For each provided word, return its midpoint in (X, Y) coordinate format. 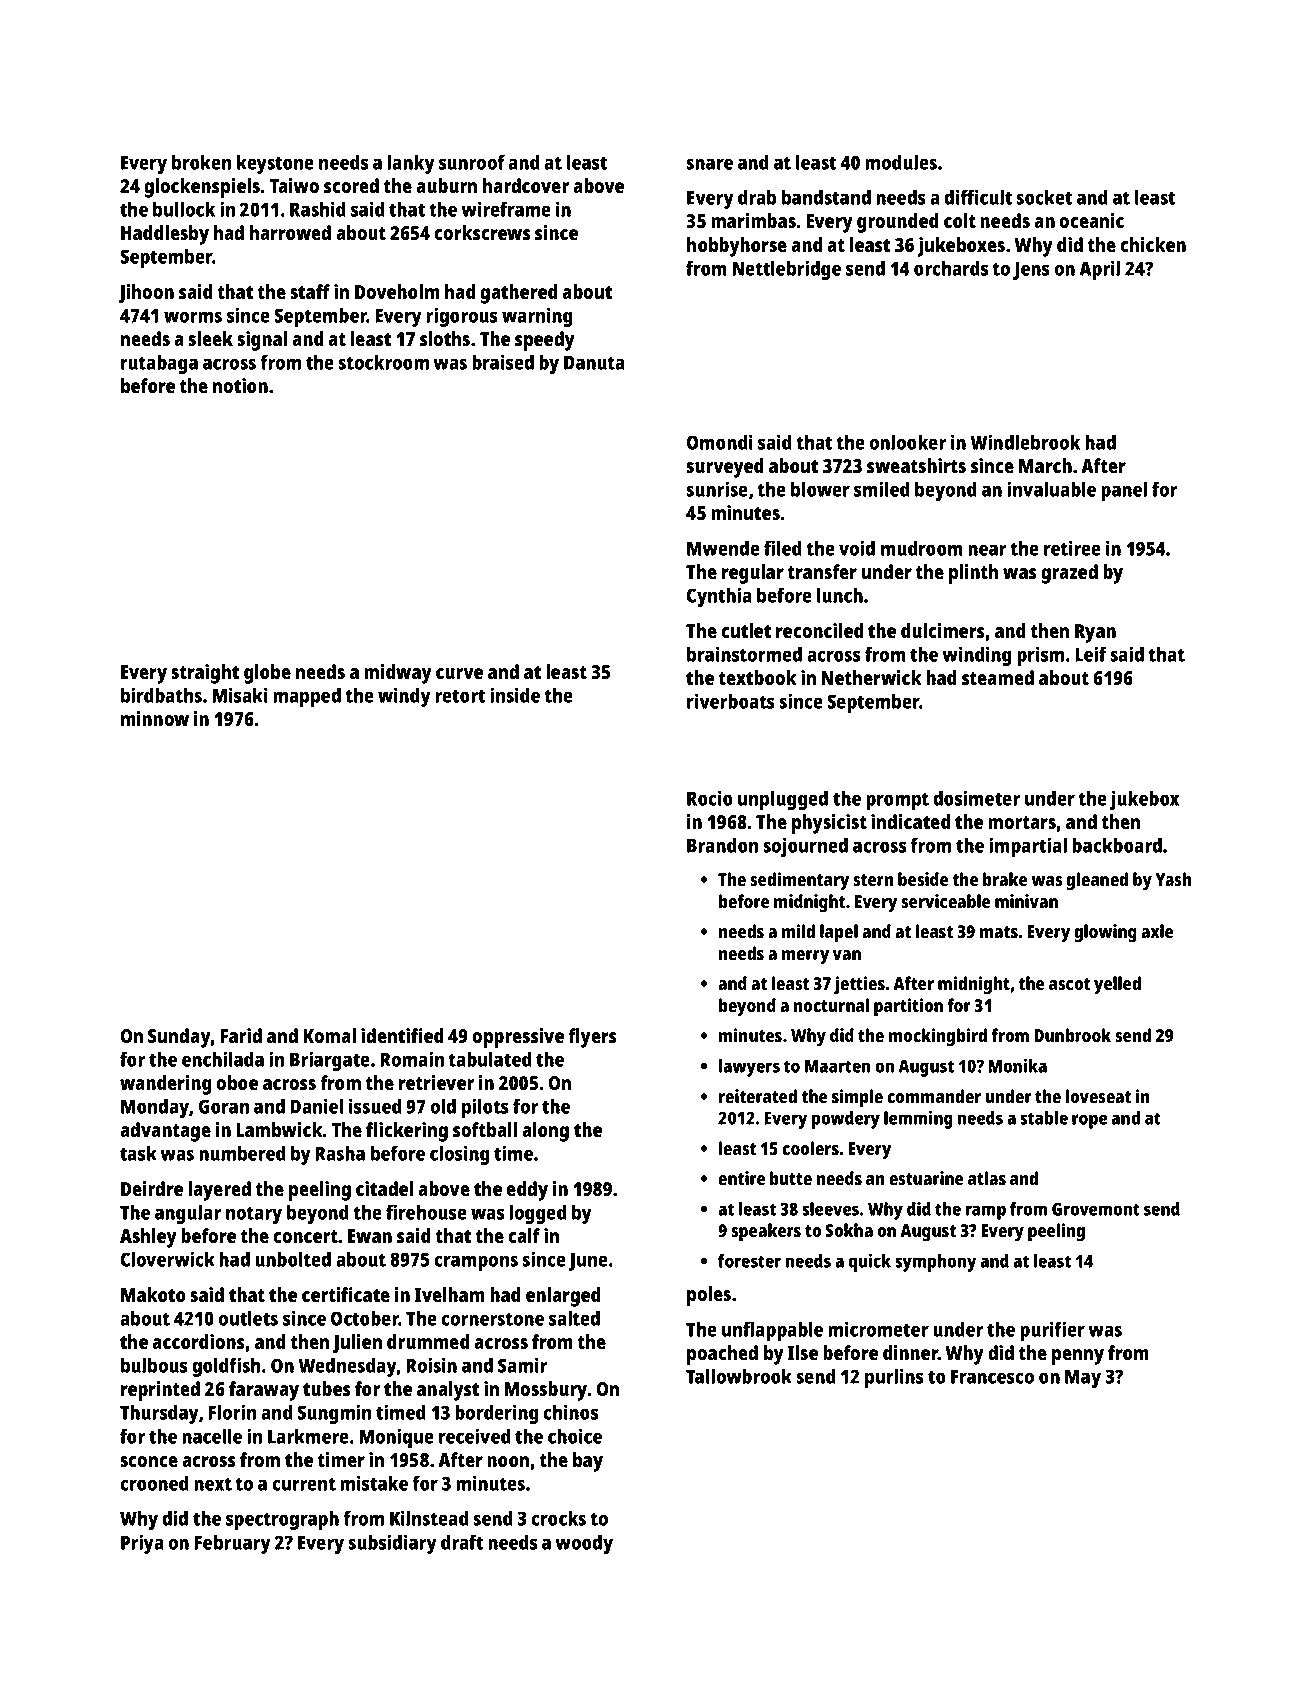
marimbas (753, 220)
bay (588, 1462)
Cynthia (719, 597)
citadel (385, 1188)
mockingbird (938, 1037)
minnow (155, 718)
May (1083, 1378)
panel (1124, 491)
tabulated (490, 1059)
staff (310, 291)
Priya (142, 1544)
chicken (1153, 244)
